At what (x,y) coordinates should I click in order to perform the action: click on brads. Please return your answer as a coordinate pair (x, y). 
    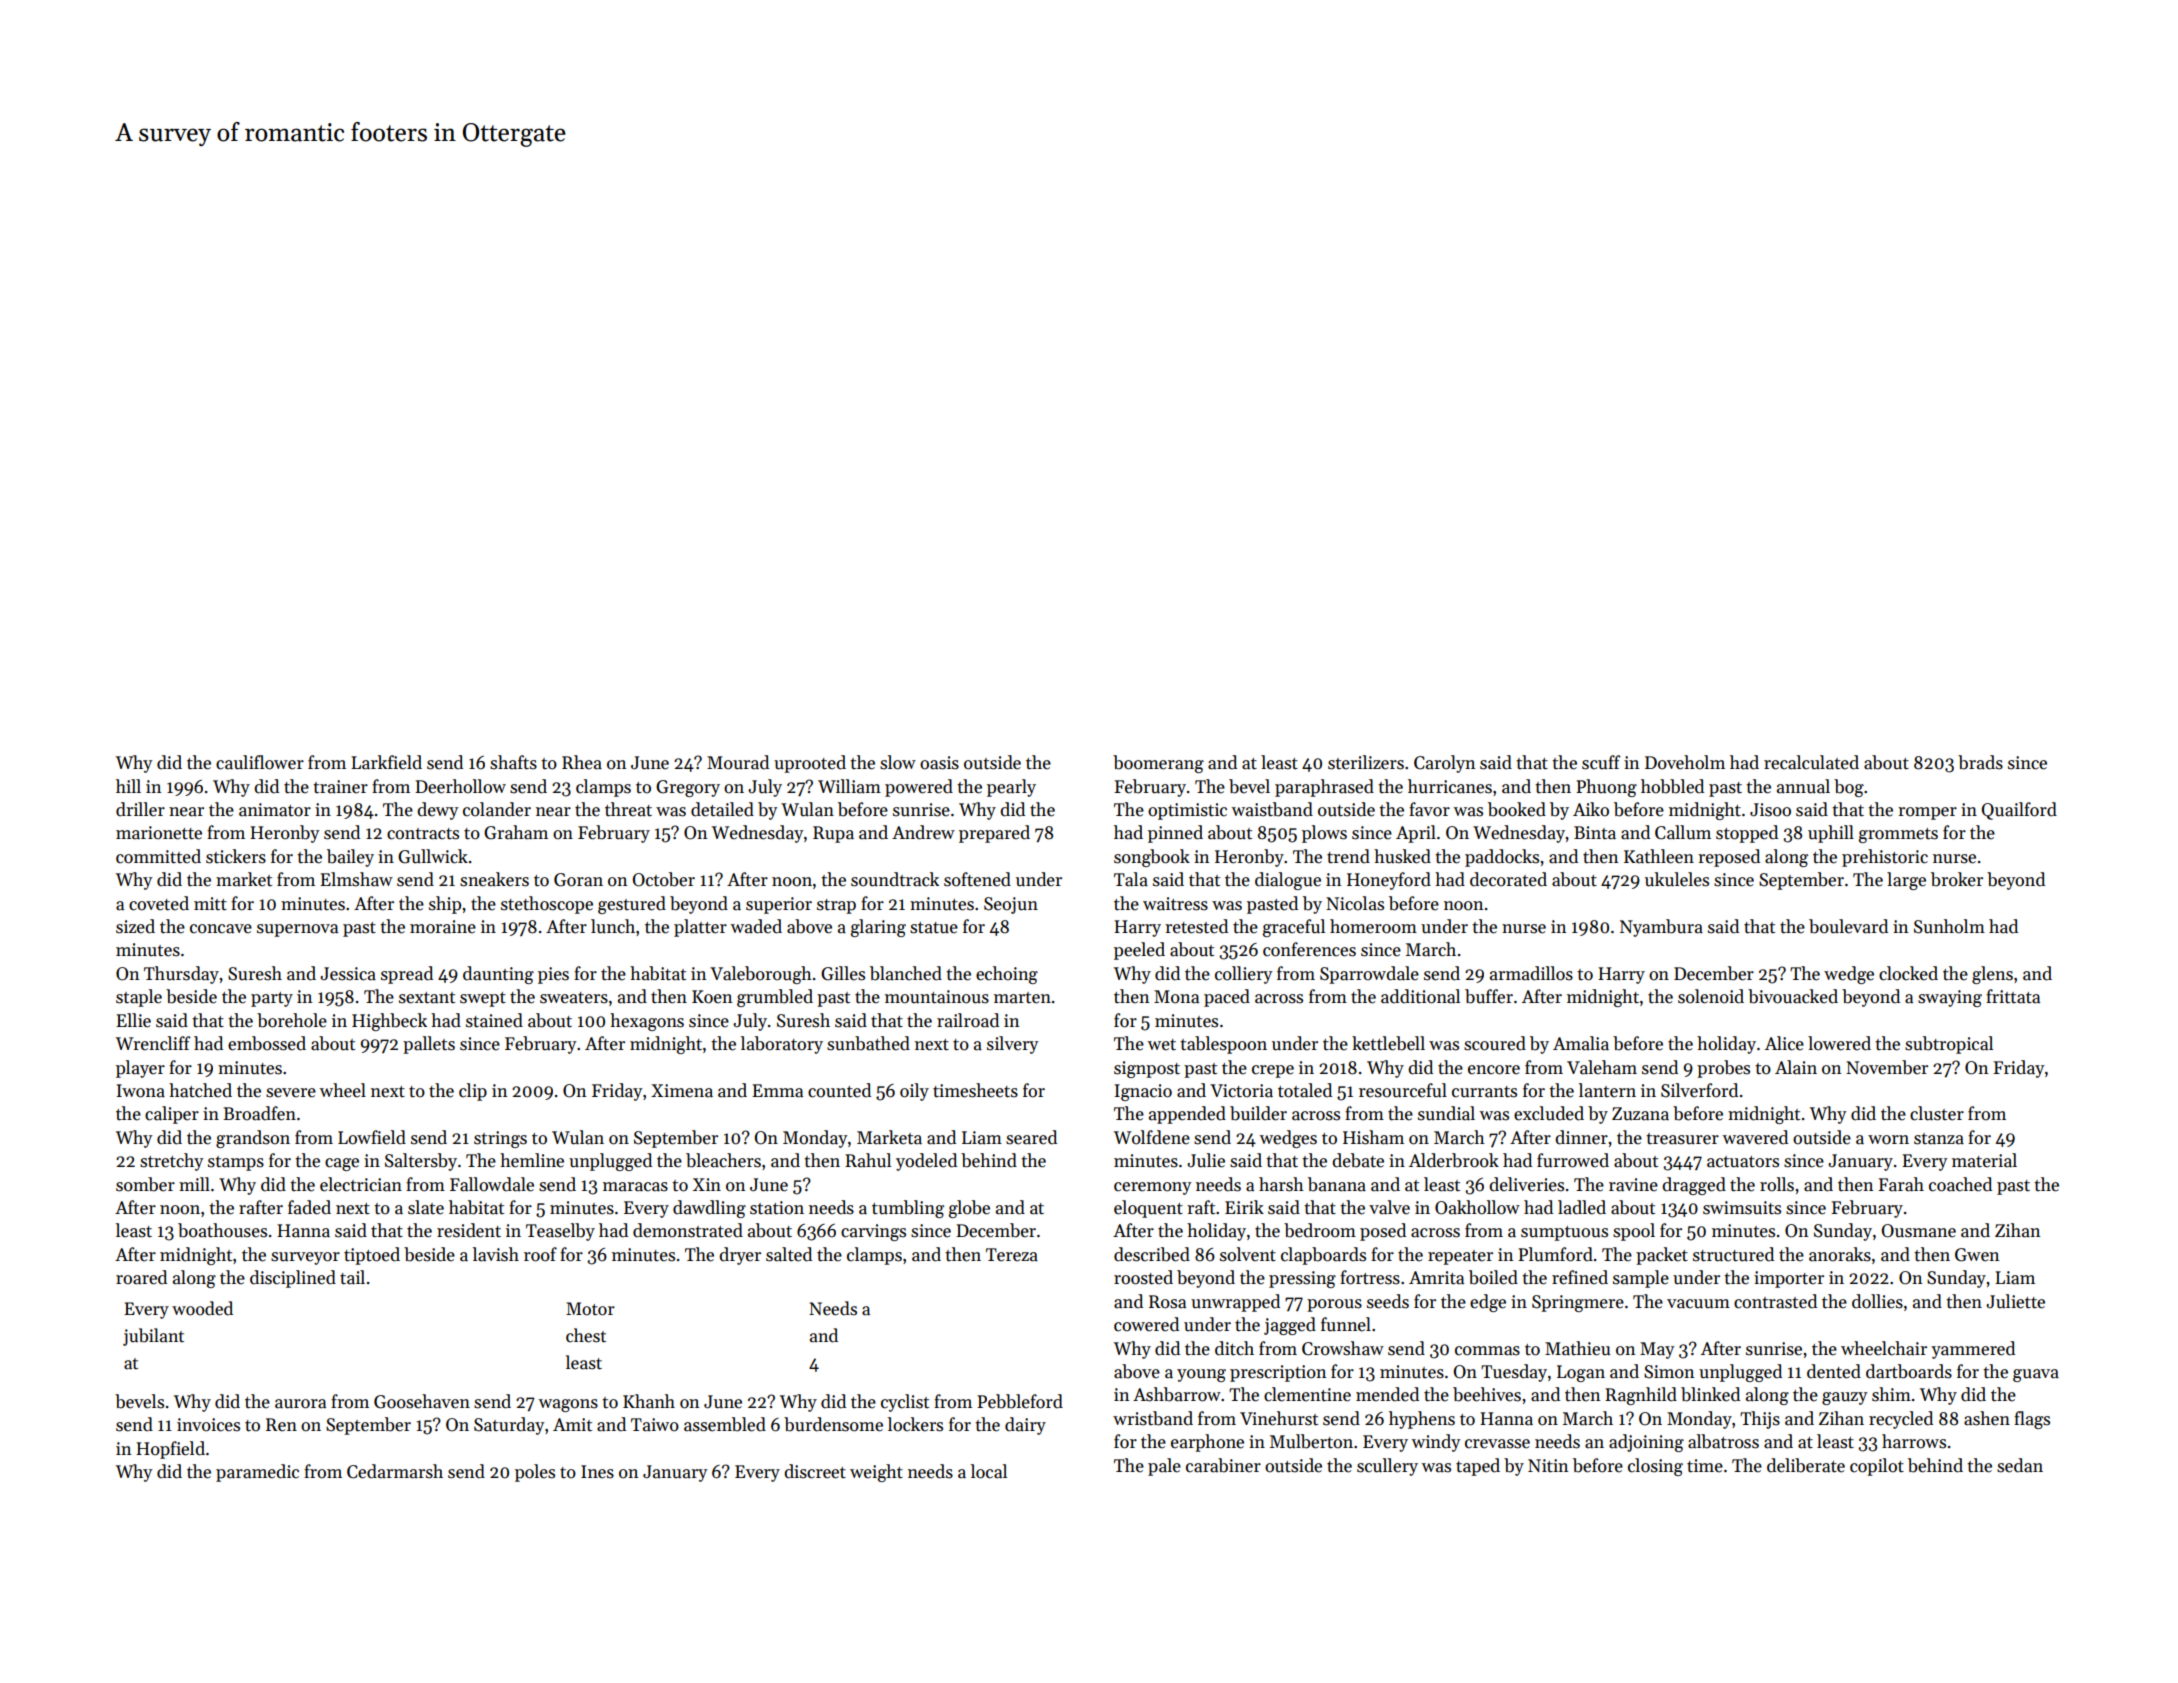
    Looking at the image, I should click on (1980, 762).
